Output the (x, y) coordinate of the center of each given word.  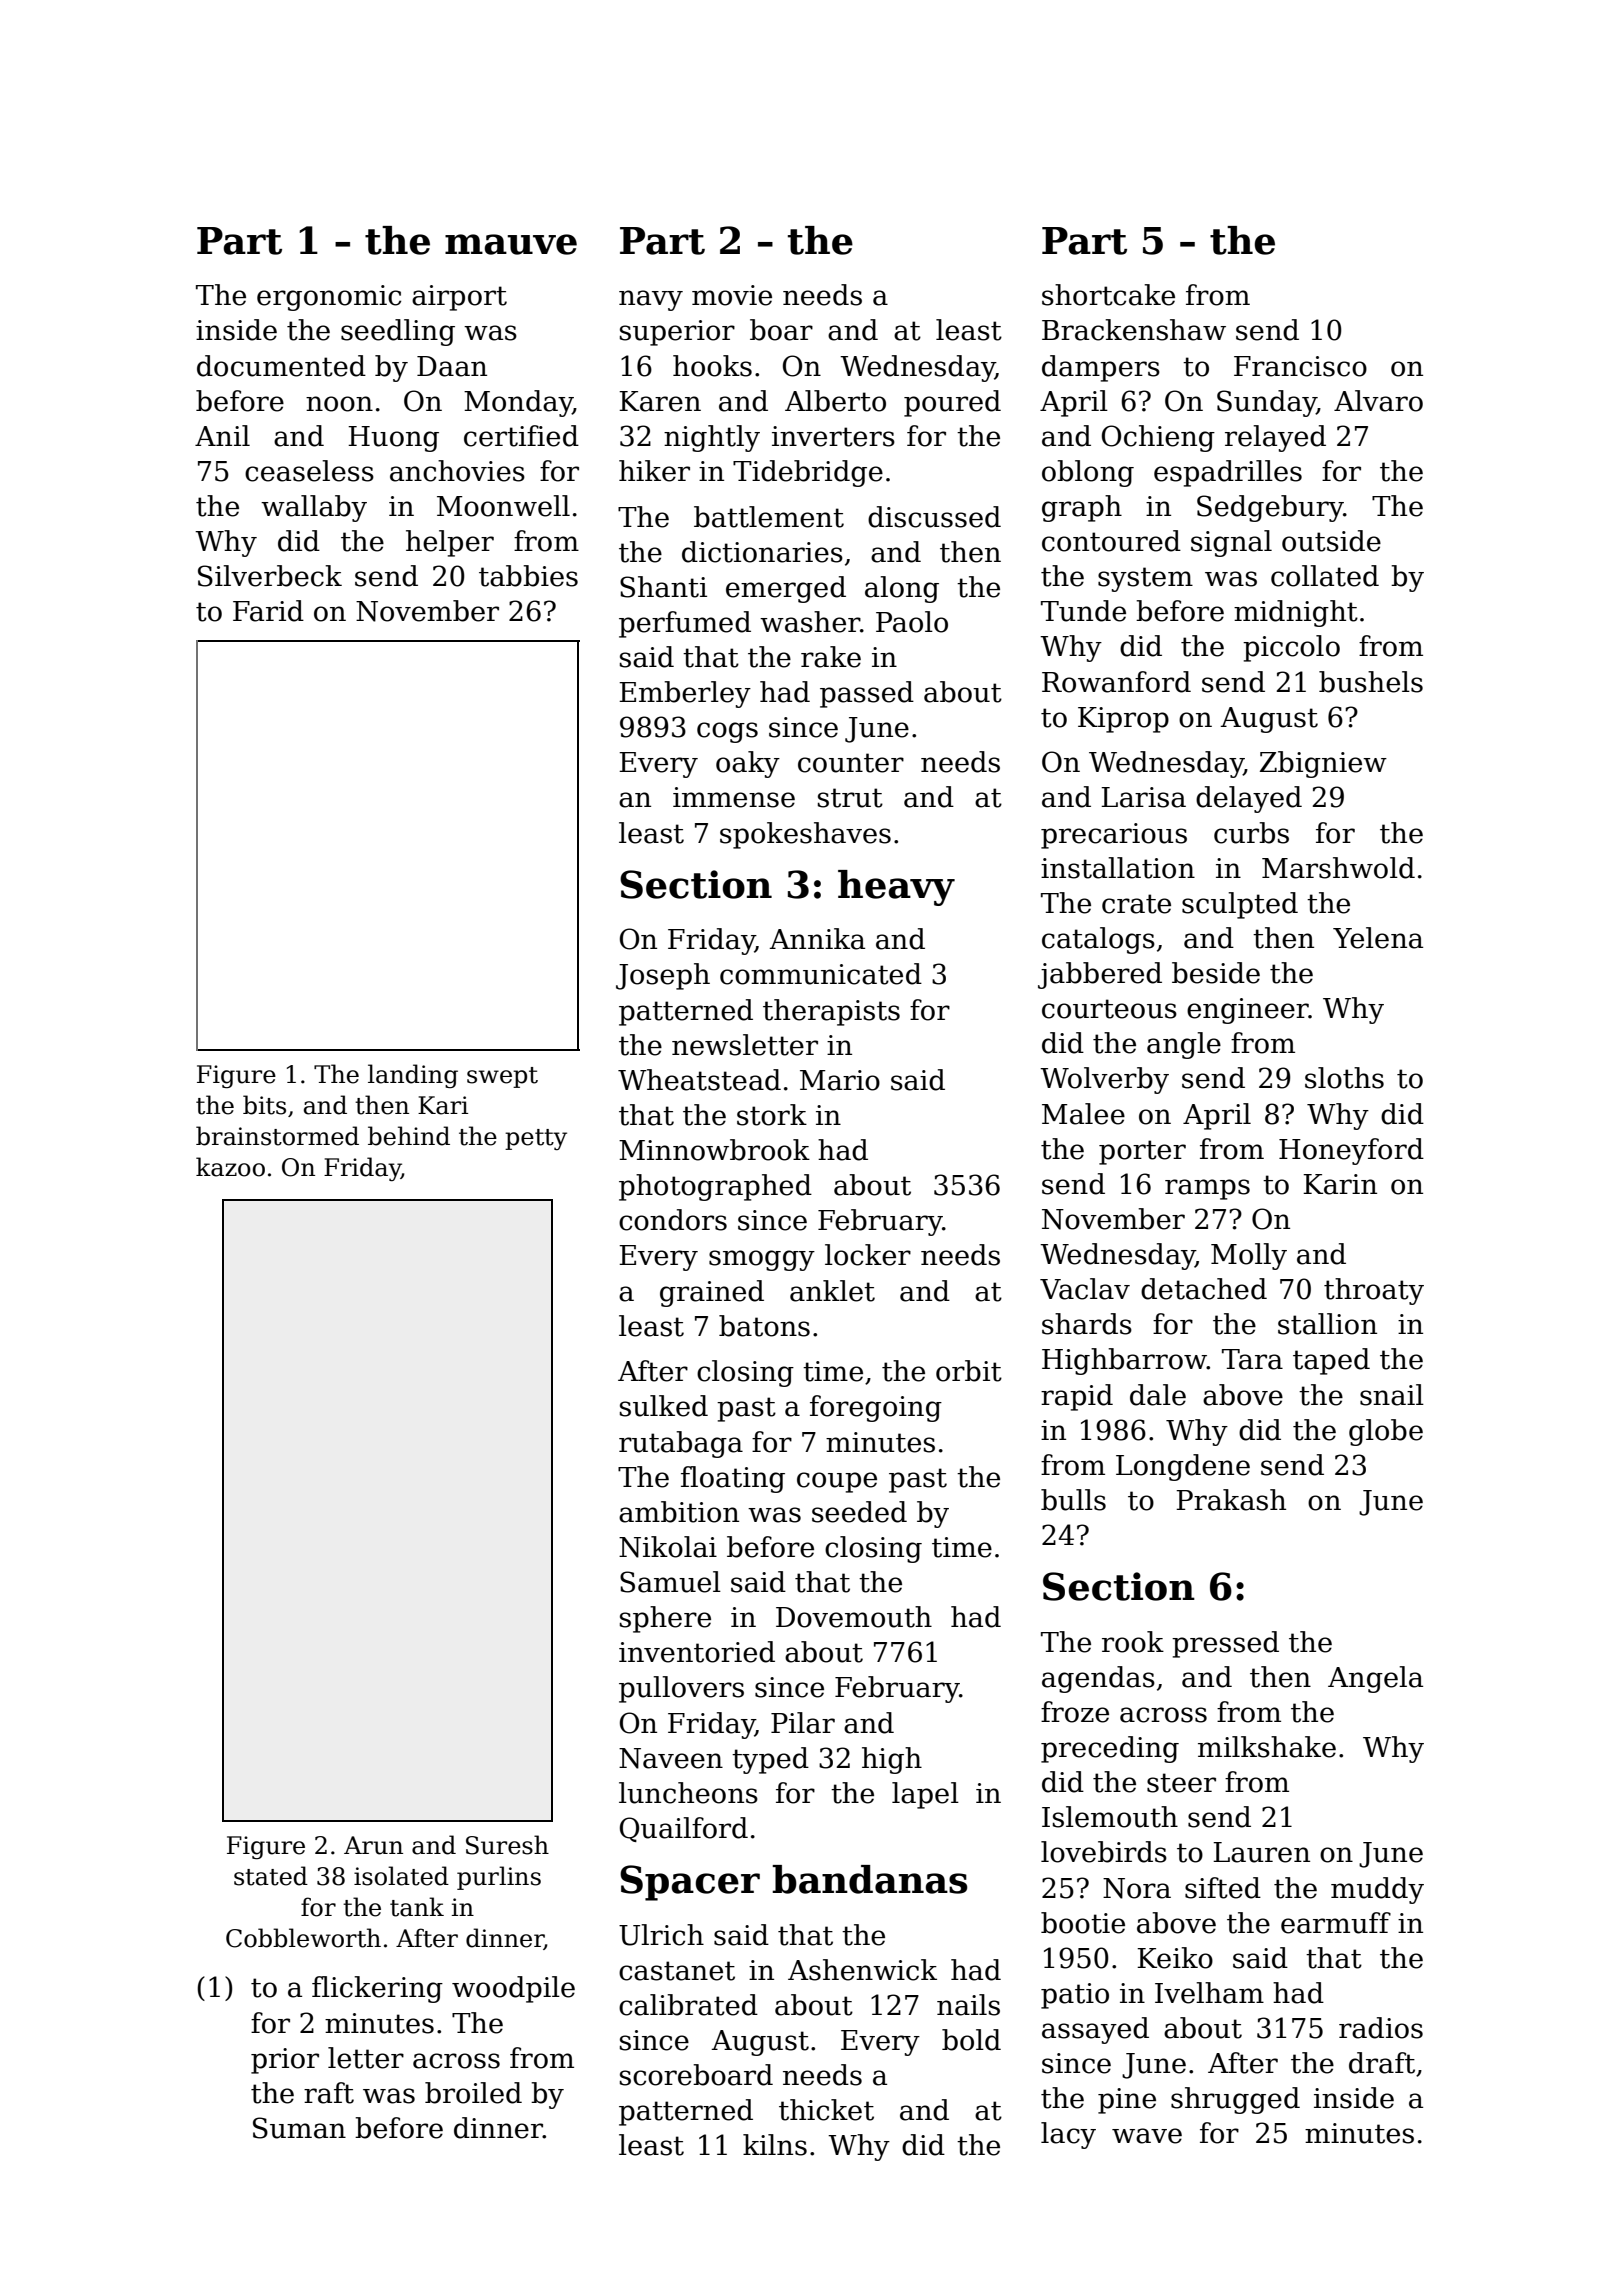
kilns (775, 2145)
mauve (511, 244)
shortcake (1108, 295)
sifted (1223, 1888)
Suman (299, 2128)
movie (732, 295)
